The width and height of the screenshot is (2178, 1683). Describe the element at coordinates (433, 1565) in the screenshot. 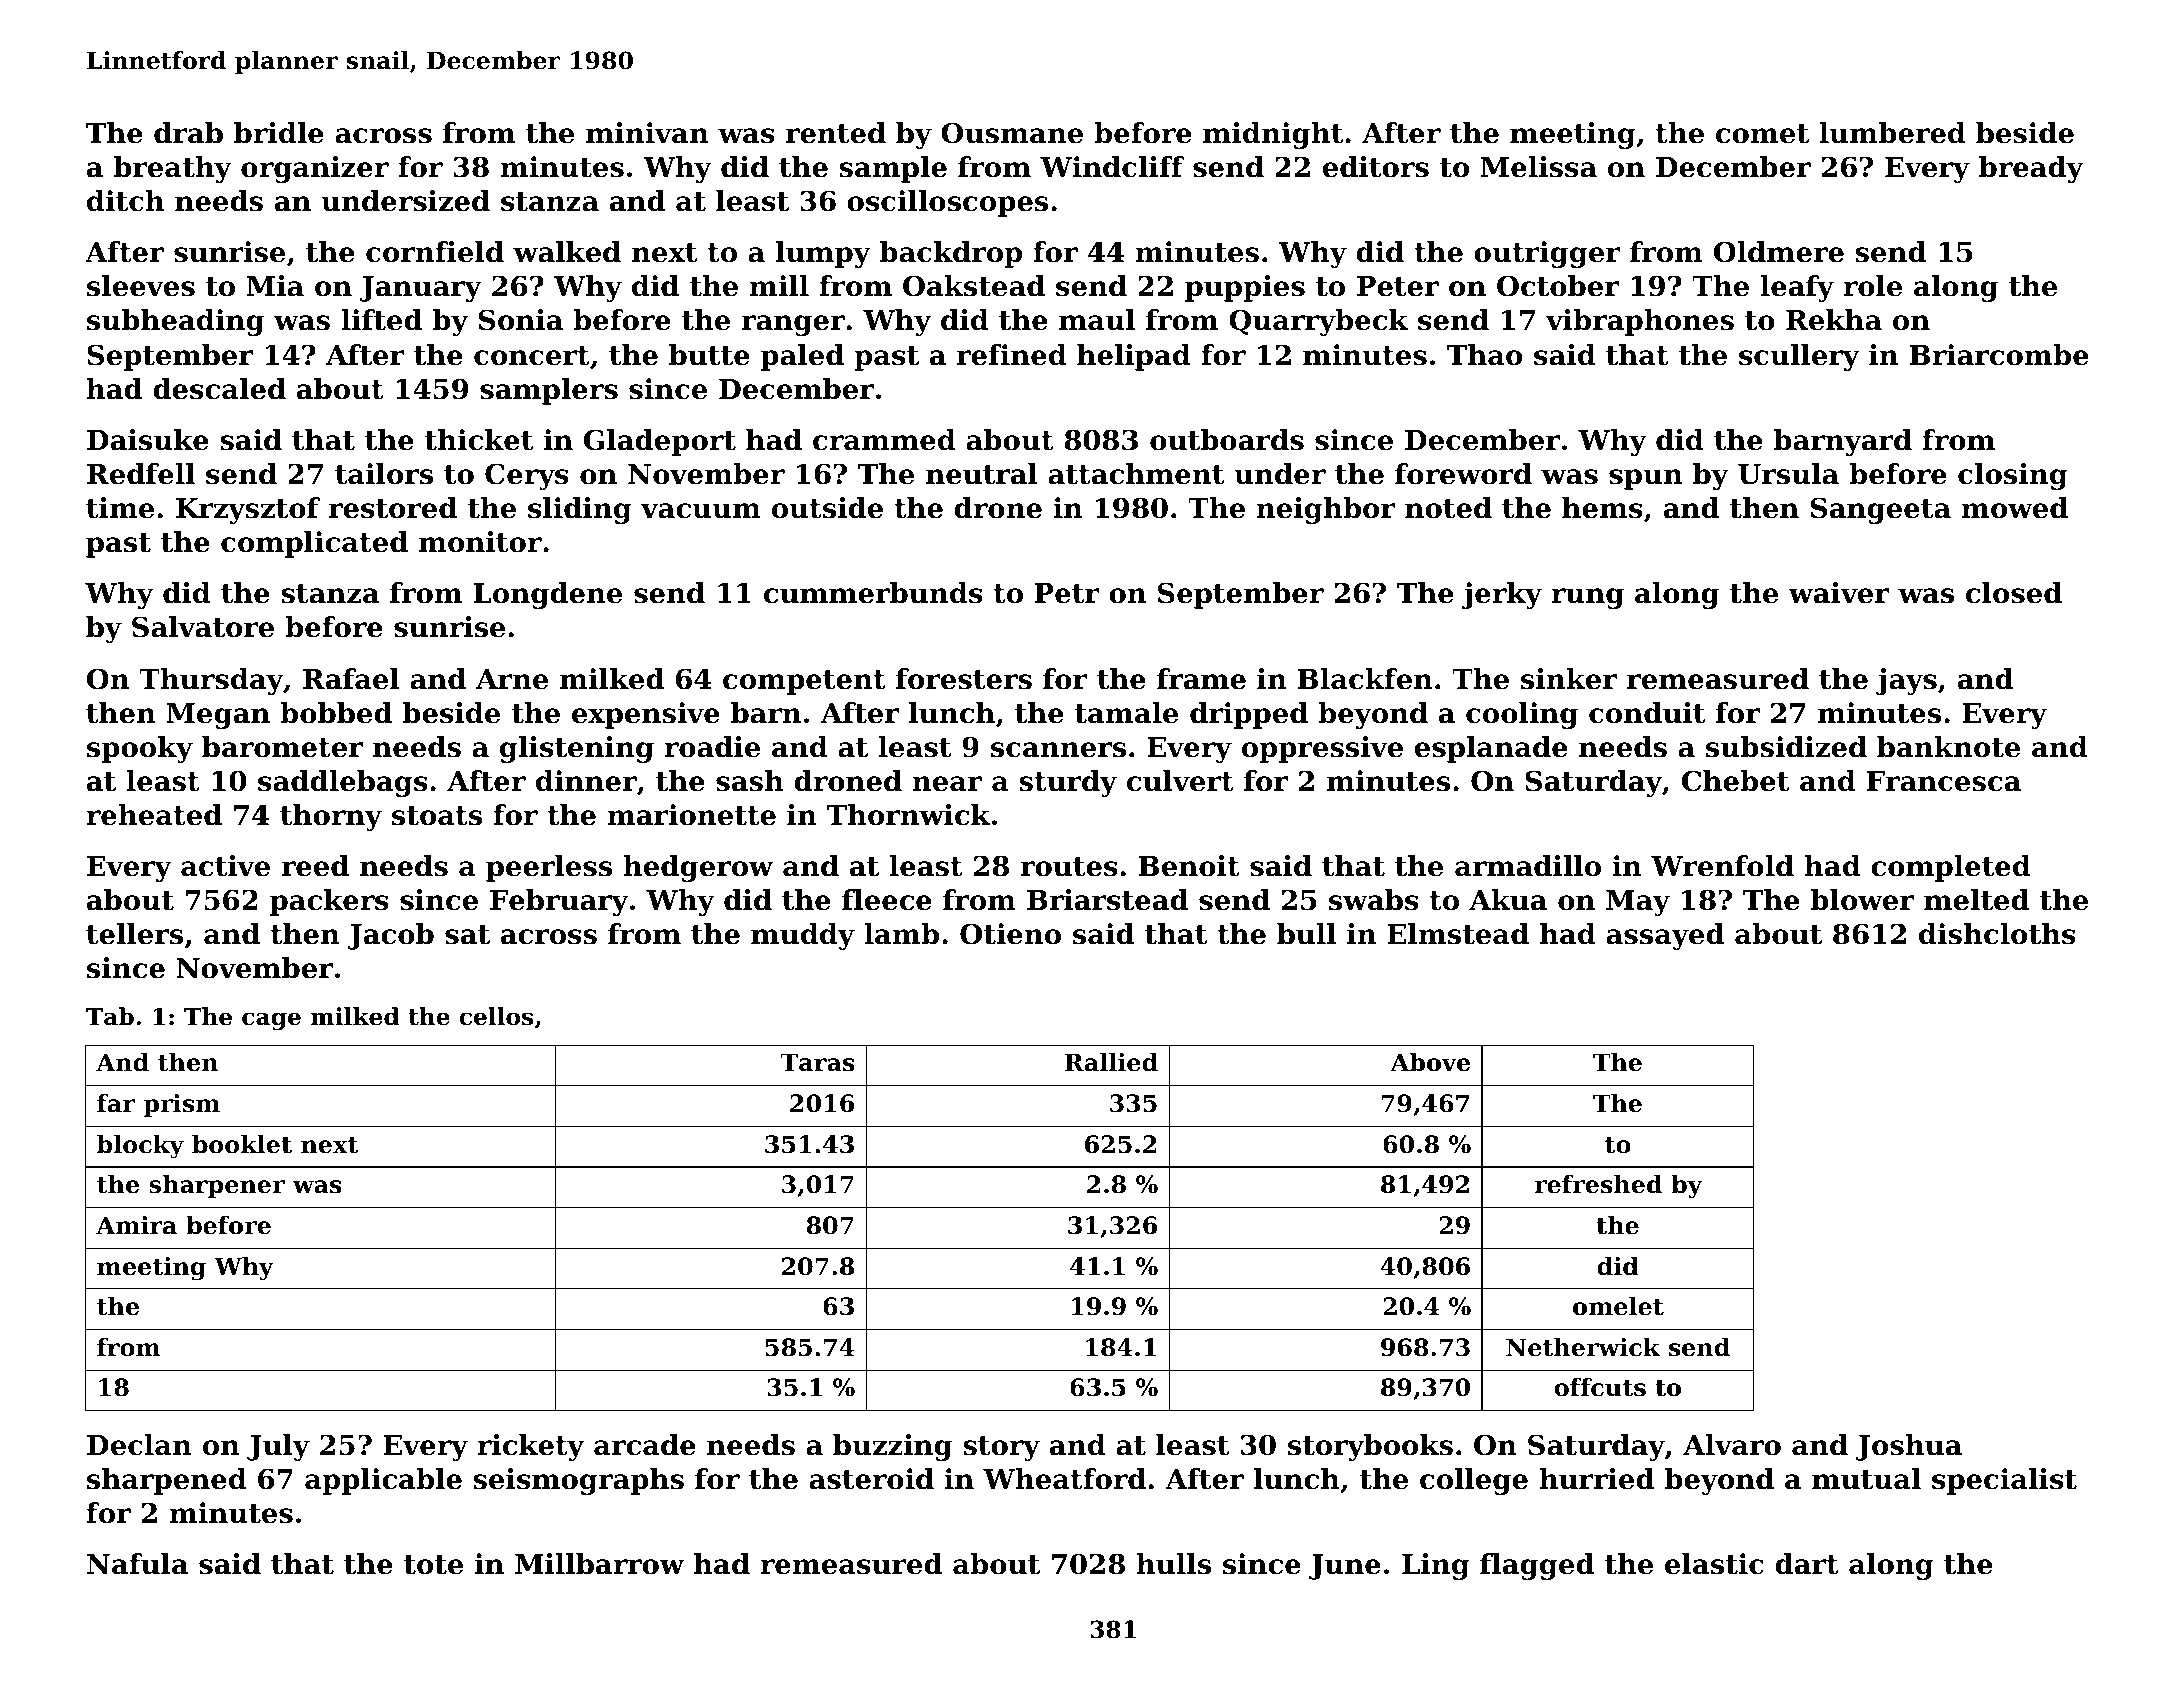

I see `tote` at that location.
